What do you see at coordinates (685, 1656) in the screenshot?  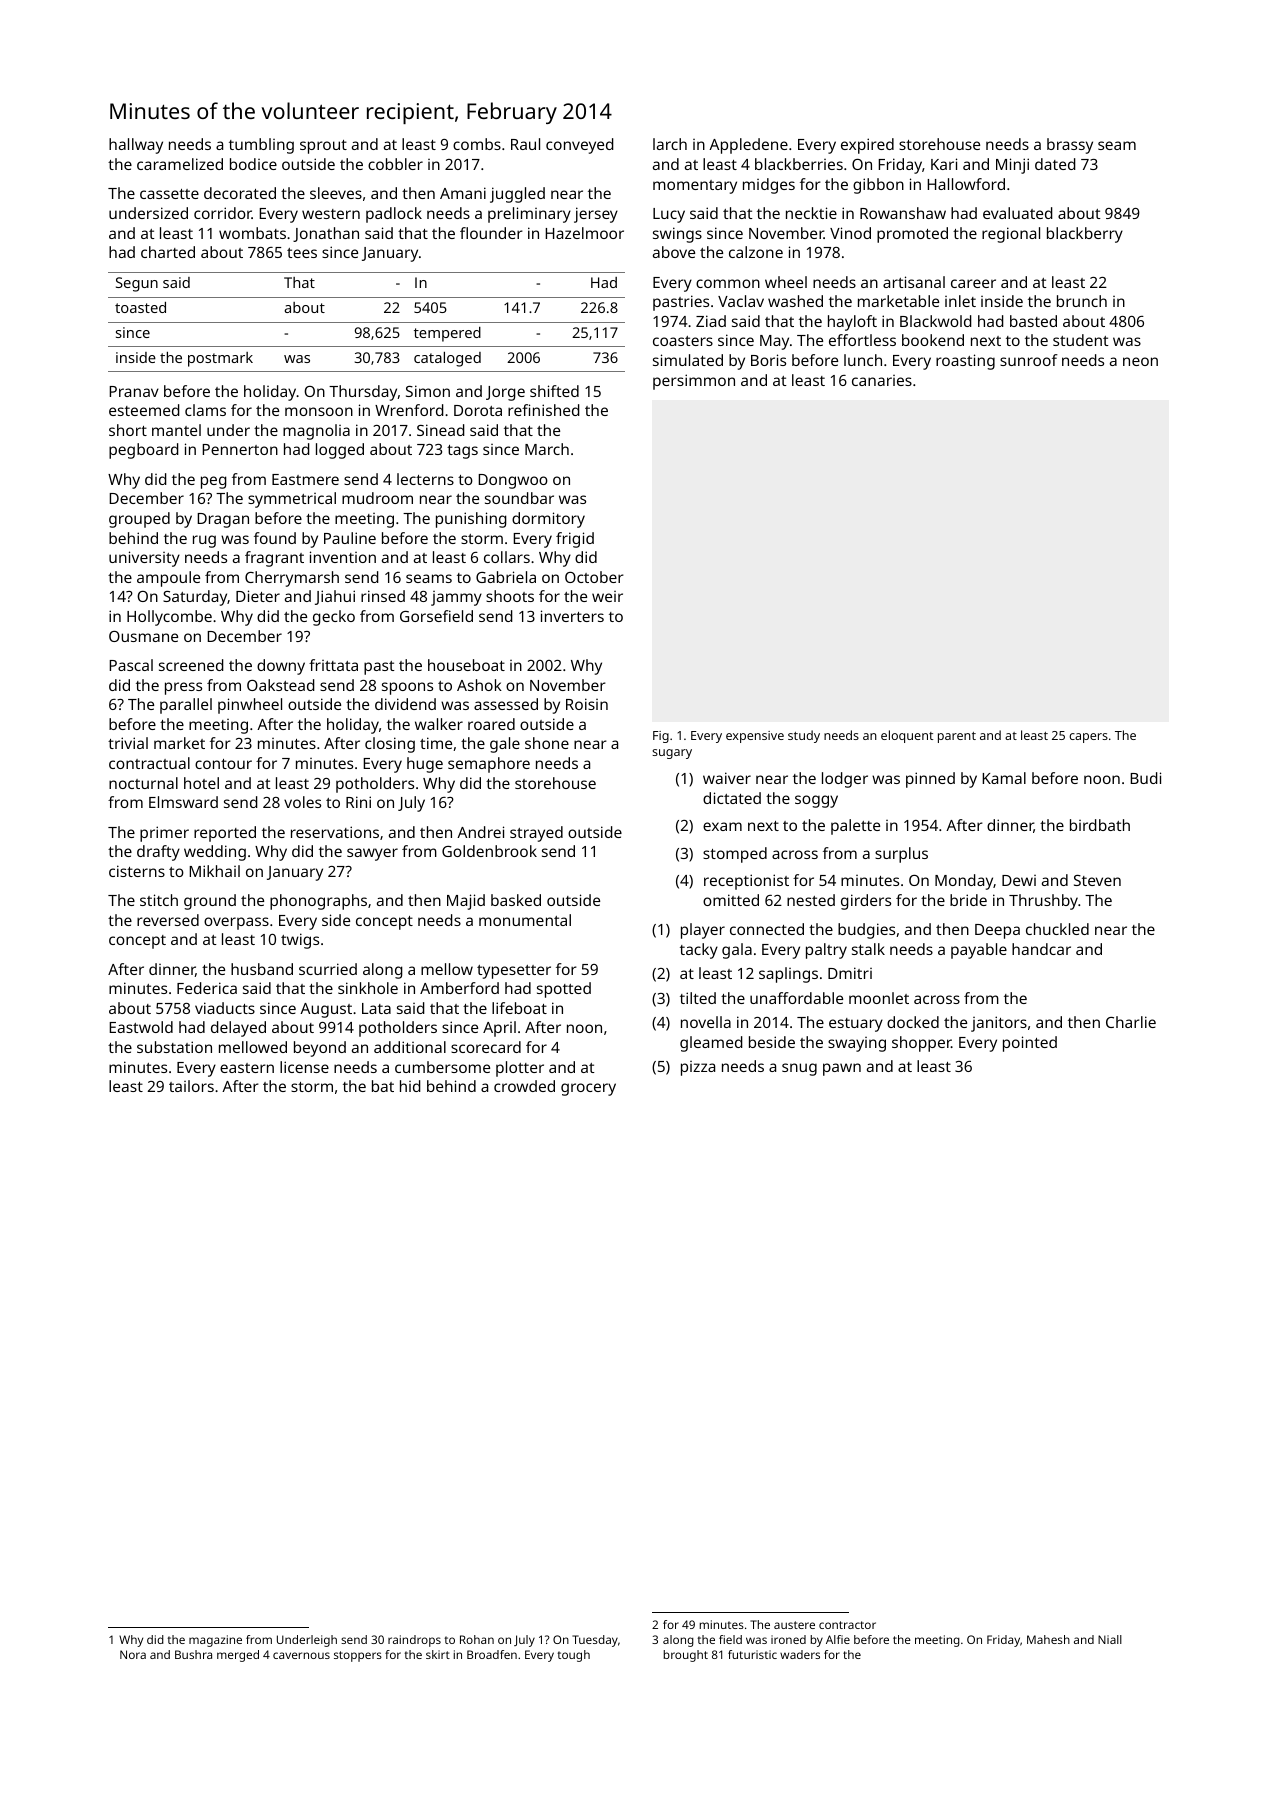 I see `brought` at bounding box center [685, 1656].
